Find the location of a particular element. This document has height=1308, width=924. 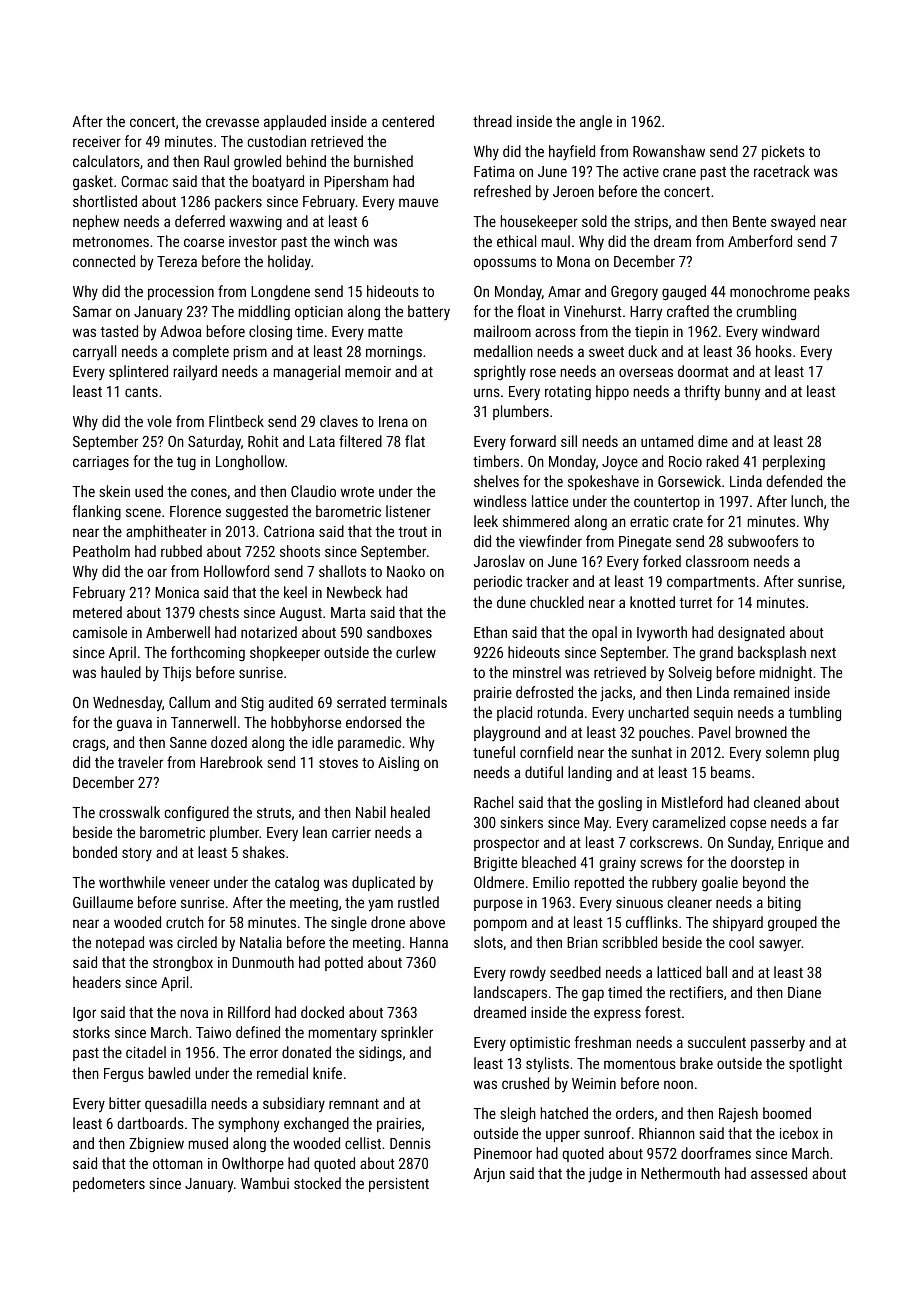

pickets is located at coordinates (783, 152).
